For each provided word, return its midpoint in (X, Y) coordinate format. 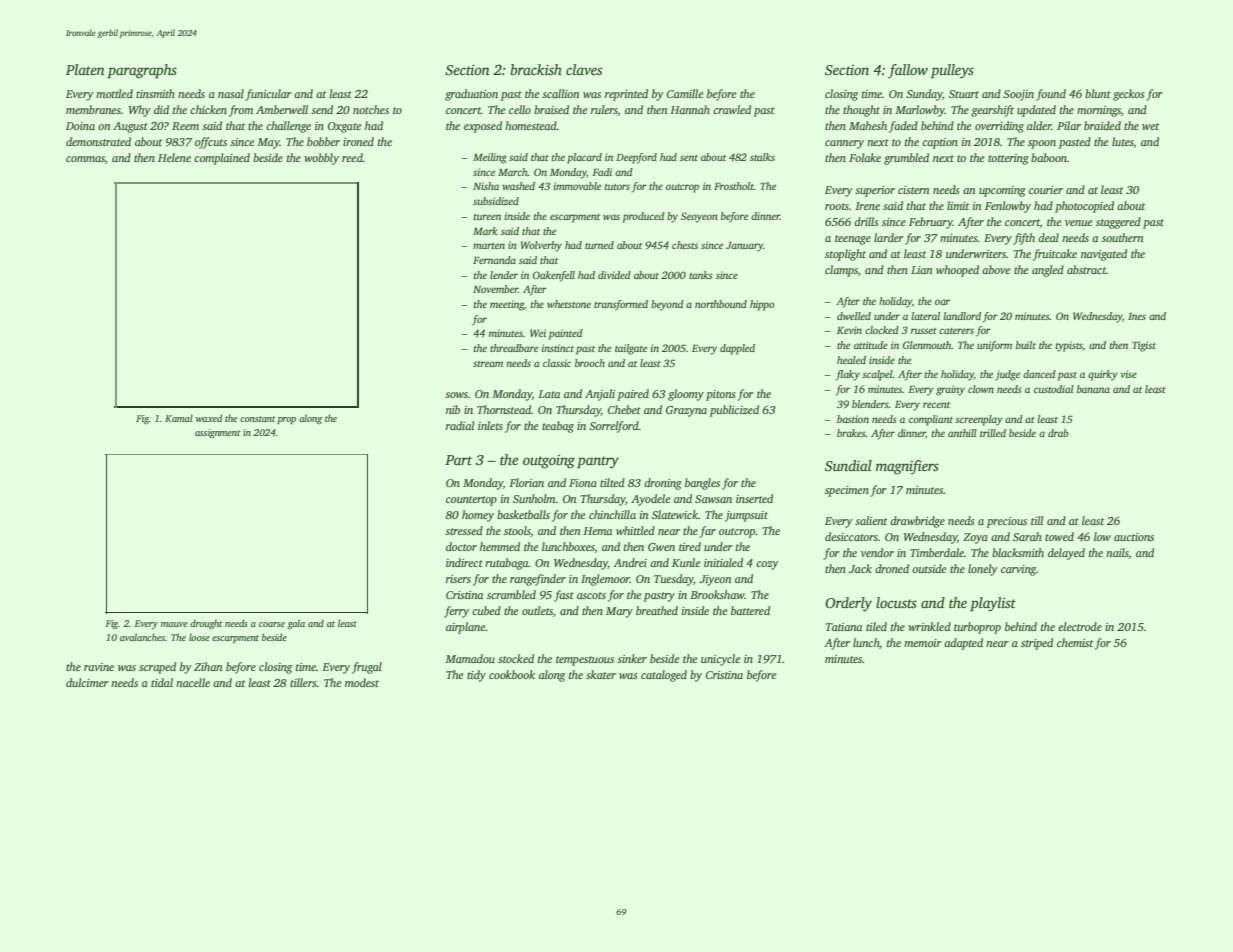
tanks (701, 275)
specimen (847, 491)
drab (1058, 433)
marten (489, 246)
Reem (185, 126)
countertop (471, 501)
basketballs (523, 514)
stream (488, 364)
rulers (604, 110)
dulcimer (87, 682)
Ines (1137, 316)
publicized (734, 411)
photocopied (1084, 207)
